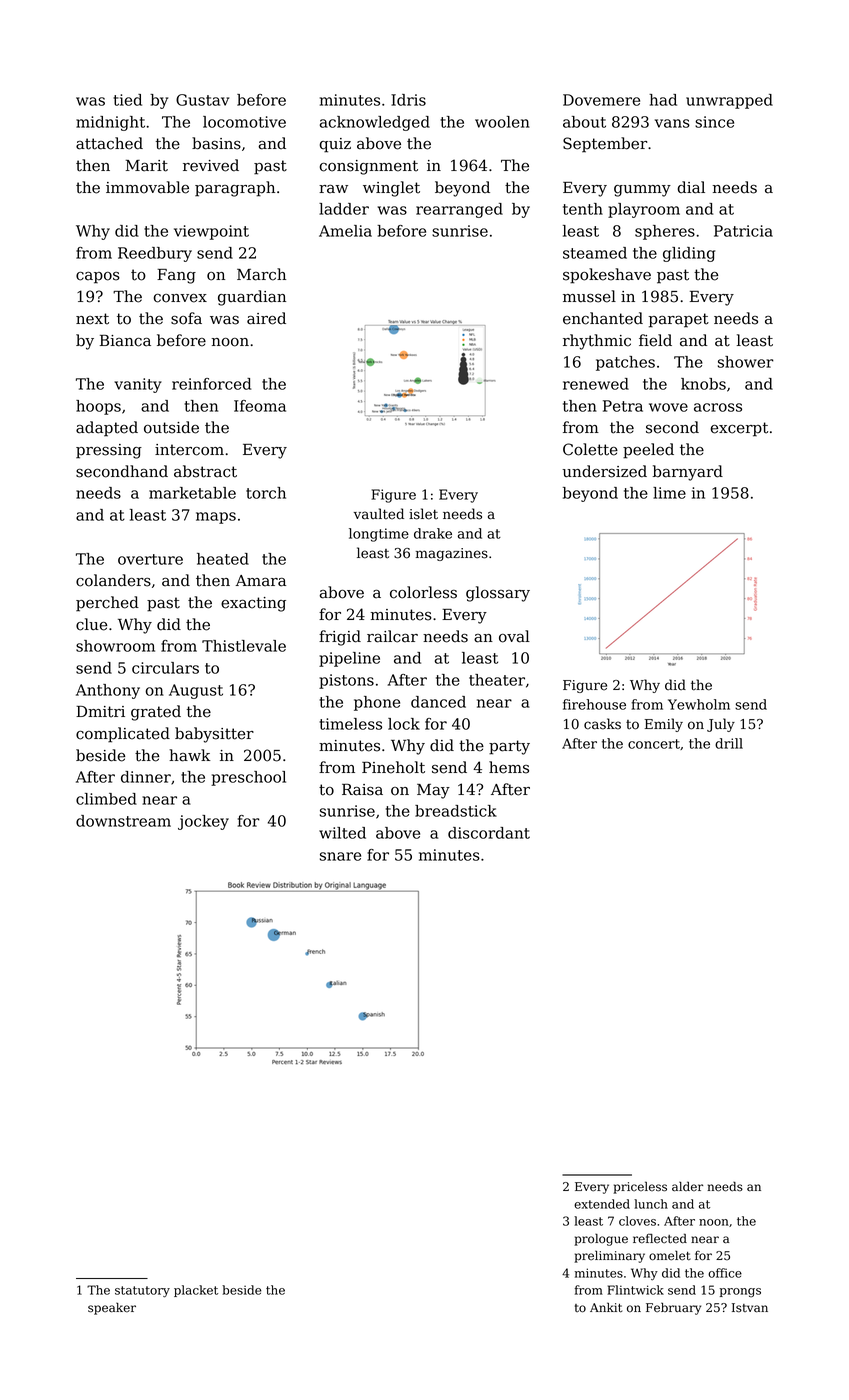 The height and width of the screenshot is (1400, 849). I want to click on drill, so click(729, 743).
